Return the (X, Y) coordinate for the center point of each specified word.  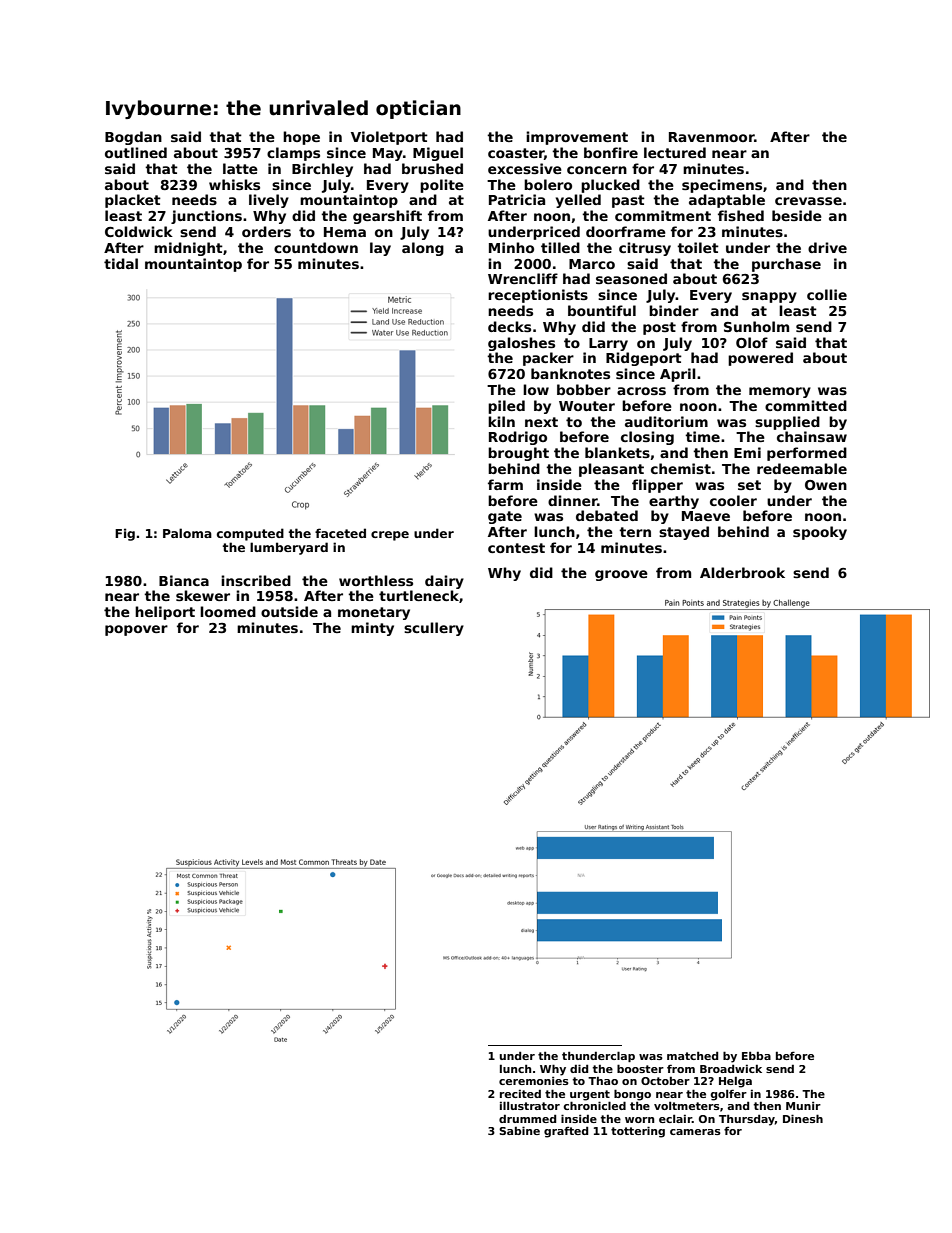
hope (301, 138)
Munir (803, 1106)
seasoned (631, 278)
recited (520, 1094)
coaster (516, 153)
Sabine (519, 1130)
